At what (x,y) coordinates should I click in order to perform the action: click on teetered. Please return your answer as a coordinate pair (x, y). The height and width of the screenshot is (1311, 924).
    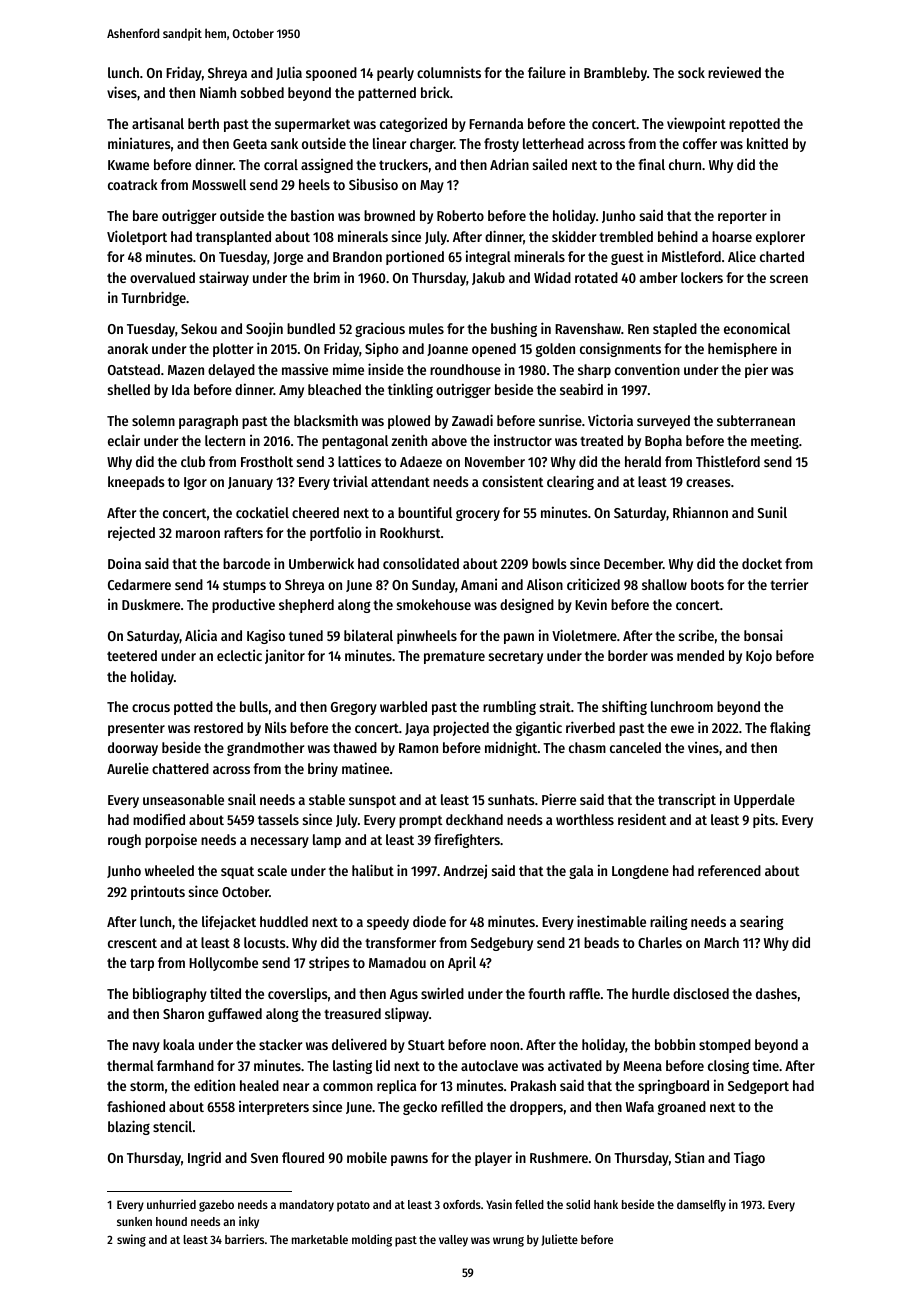
    Looking at the image, I should click on (132, 655).
